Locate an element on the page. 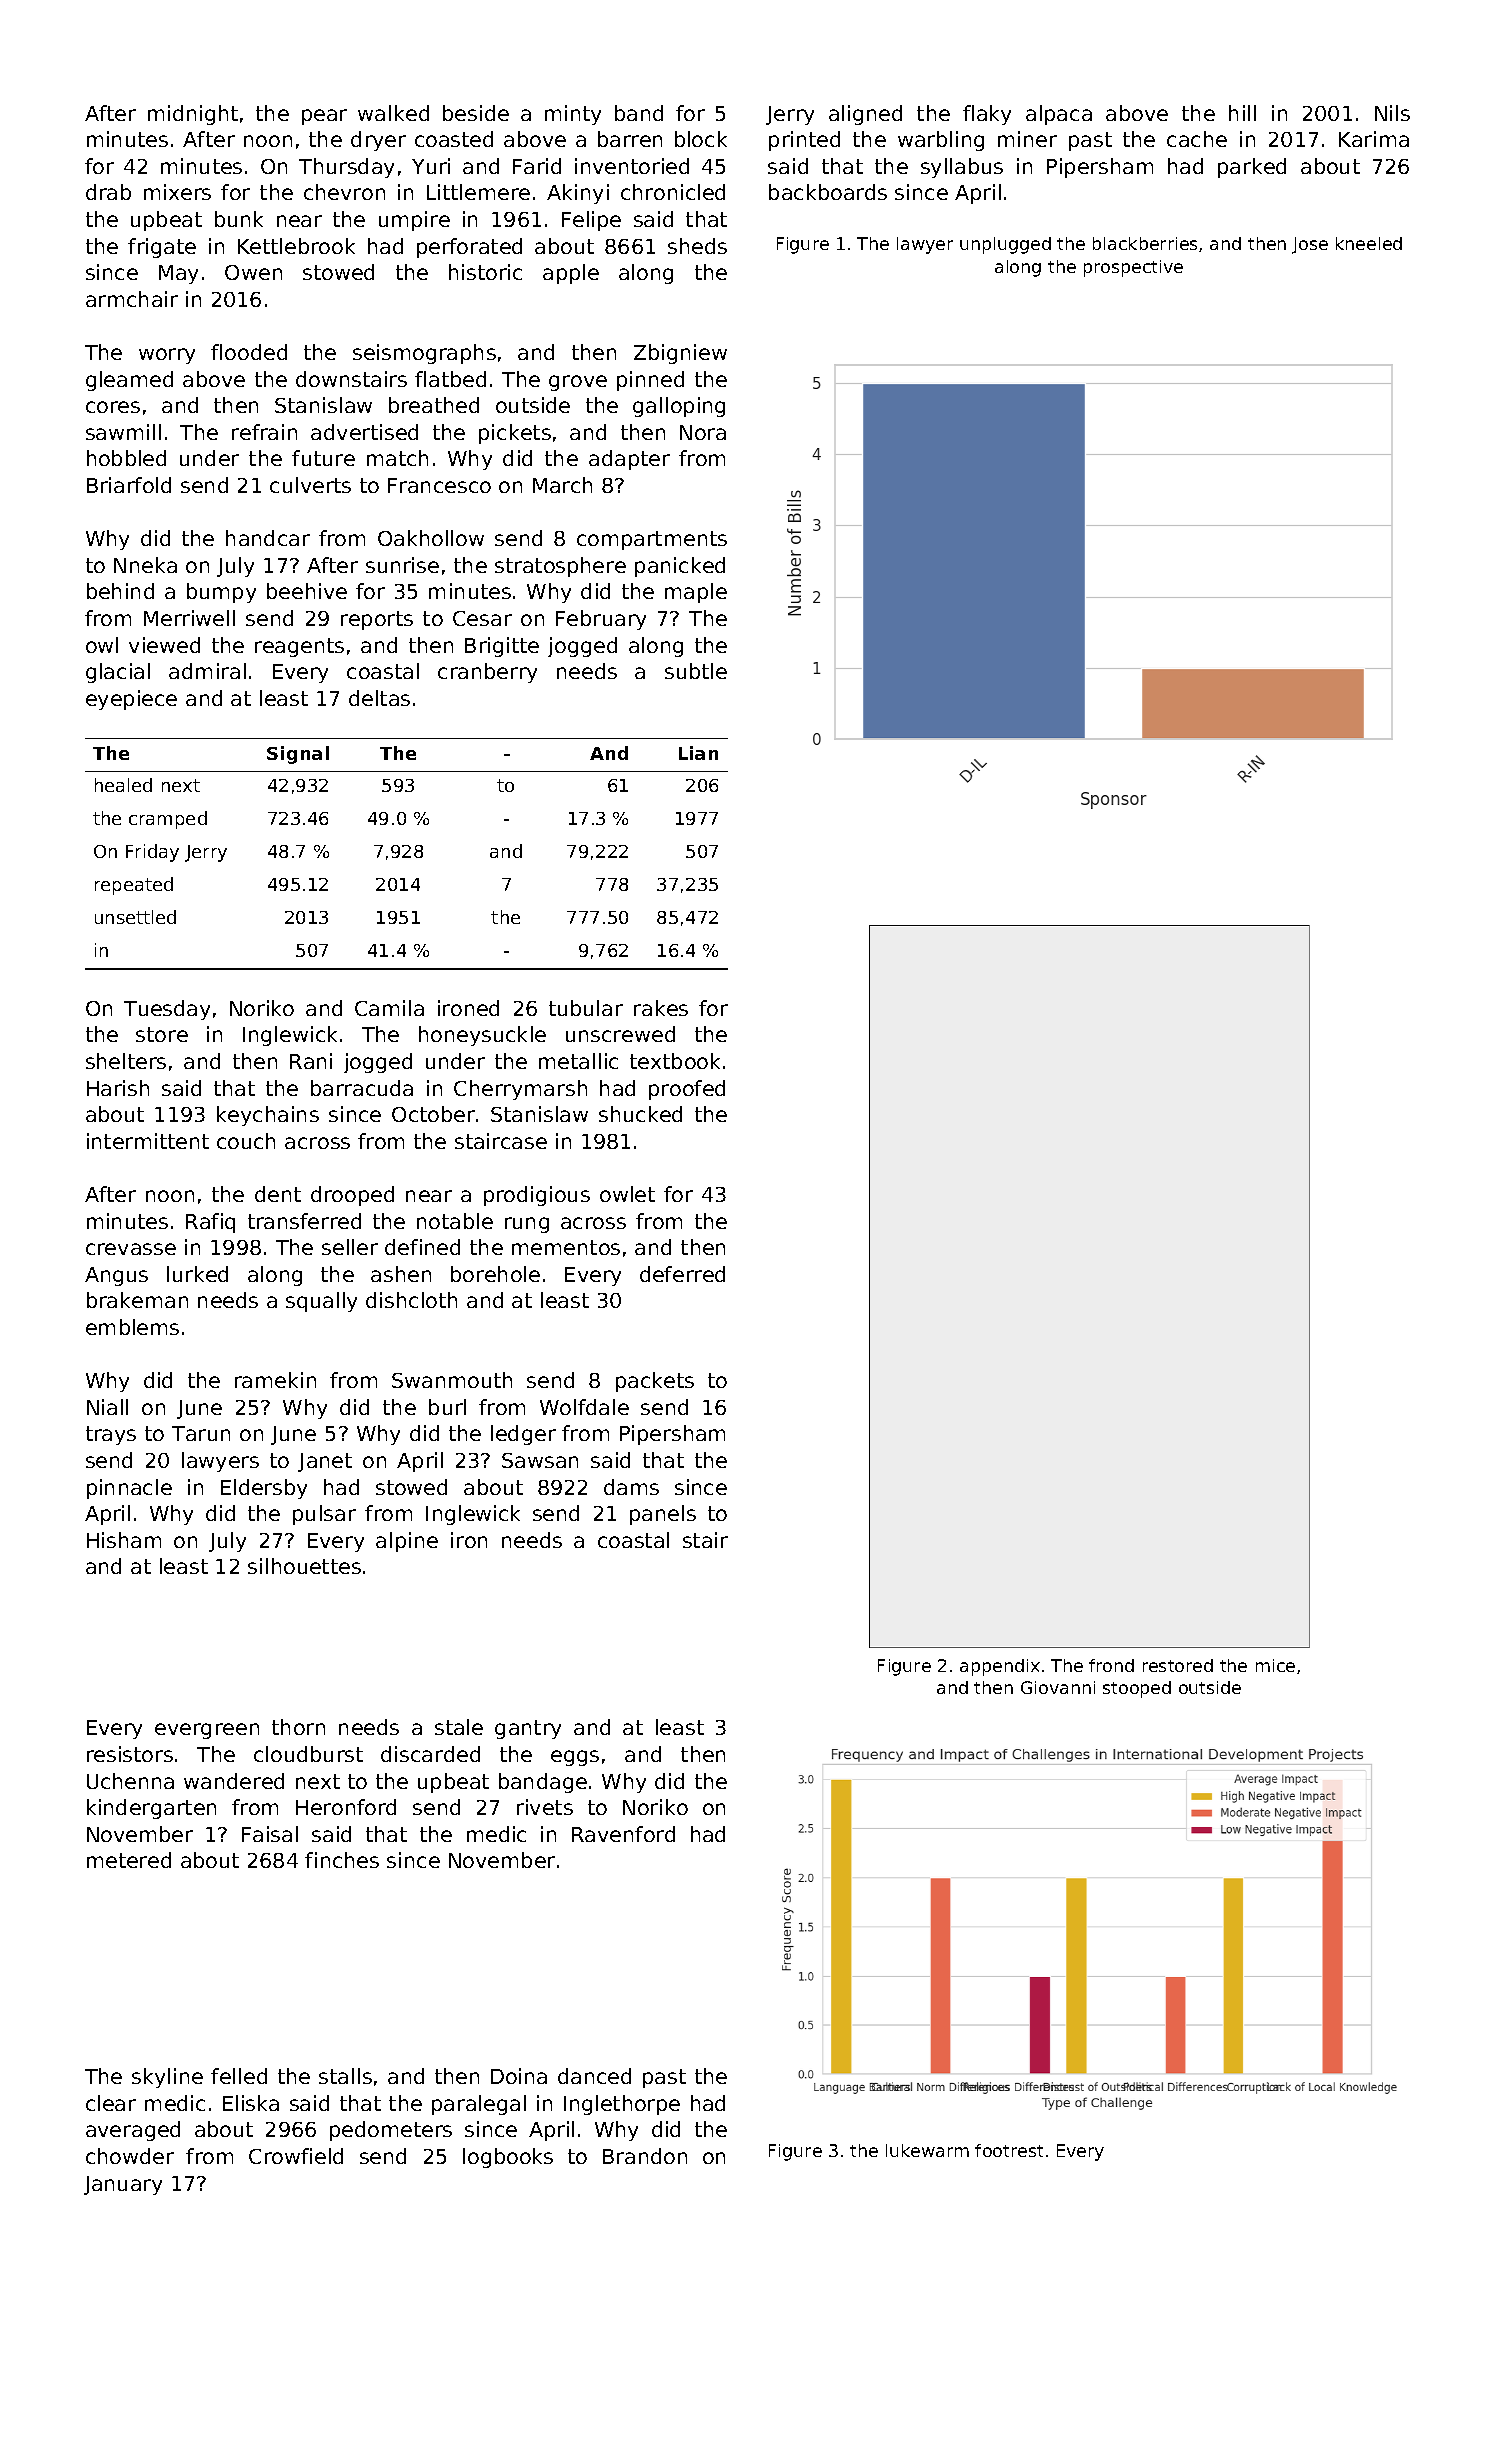 This page has height=2464, width=1496. mice is located at coordinates (1275, 1665).
